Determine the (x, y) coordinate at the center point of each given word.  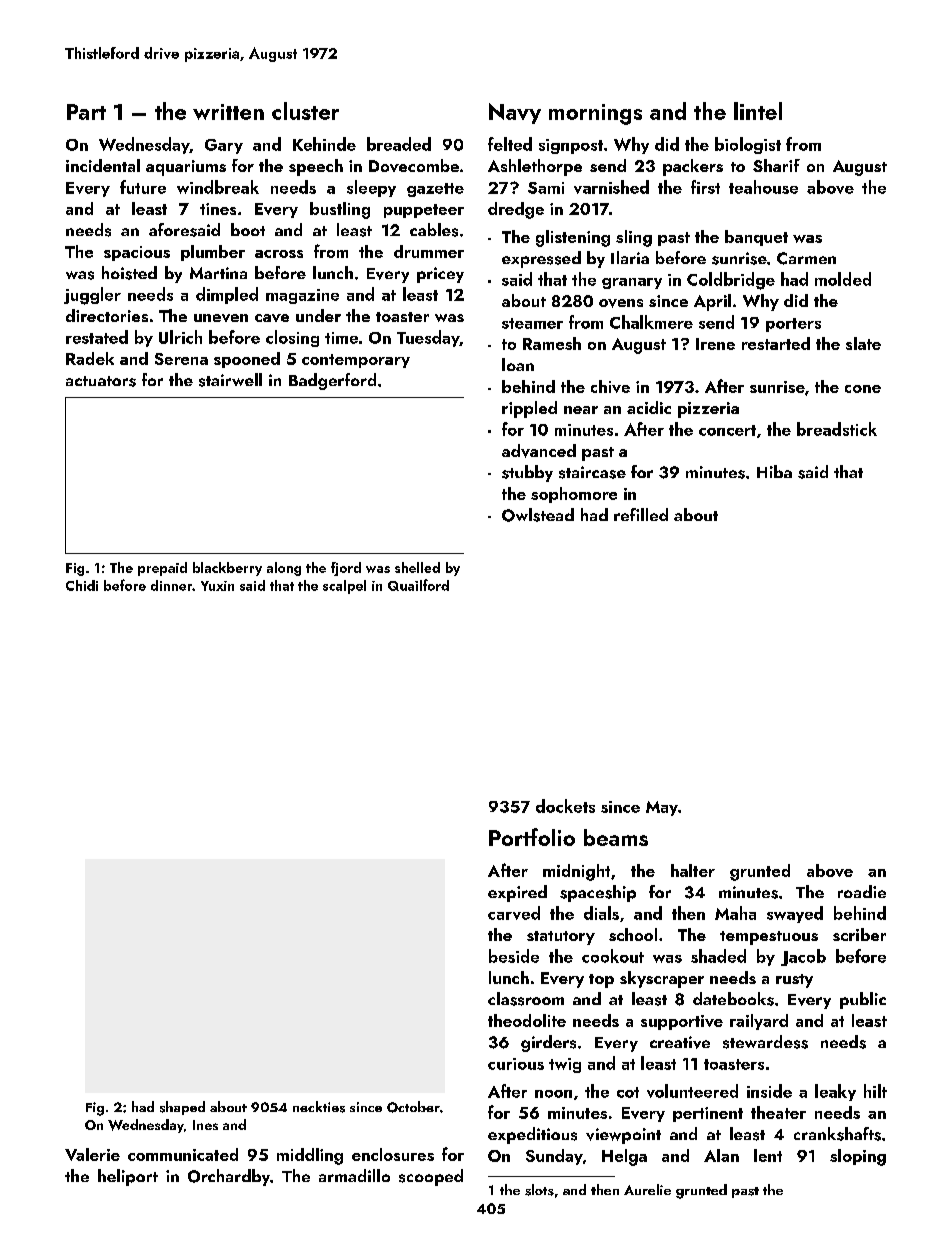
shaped (182, 1108)
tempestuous (769, 938)
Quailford (418, 585)
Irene (715, 344)
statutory (561, 938)
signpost (571, 146)
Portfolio (532, 837)
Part (86, 112)
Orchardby (229, 1177)
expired (517, 893)
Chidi (82, 585)
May (662, 808)
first (705, 187)
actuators (101, 381)
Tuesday (428, 338)
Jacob (803, 957)
